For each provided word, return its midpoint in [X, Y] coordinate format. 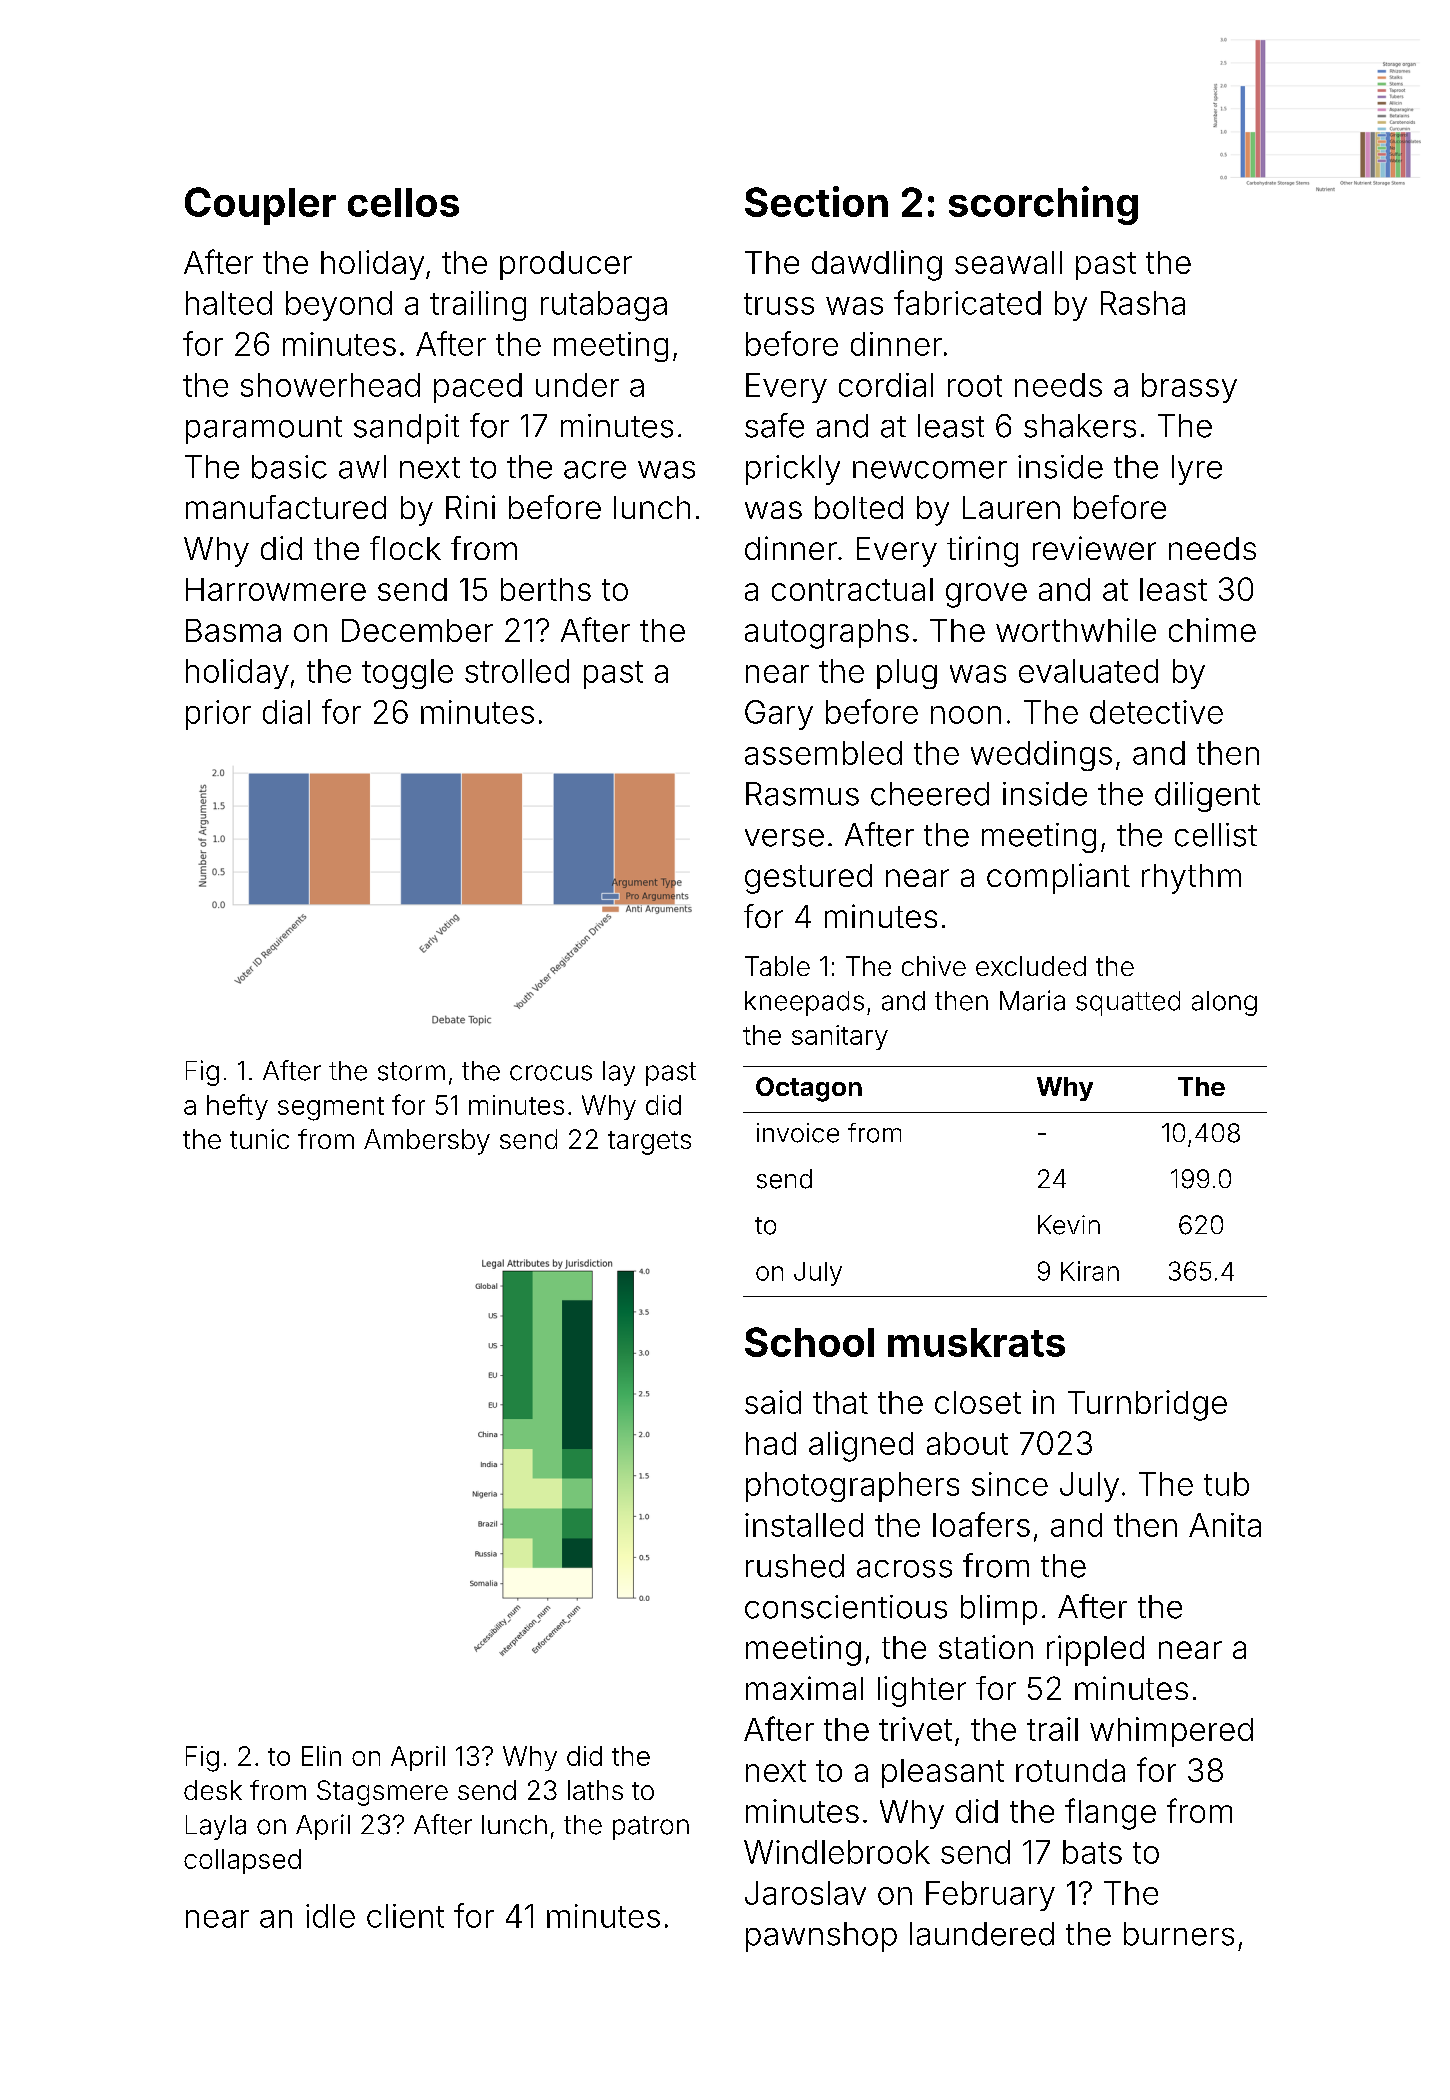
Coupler [260, 206]
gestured [808, 879]
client [405, 1916]
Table [777, 966]
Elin [321, 1756]
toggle [407, 674]
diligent [1207, 797]
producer [566, 265]
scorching [1043, 205]
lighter [922, 1691]
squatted [1128, 1003]
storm [411, 1071]
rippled [1095, 1650]
